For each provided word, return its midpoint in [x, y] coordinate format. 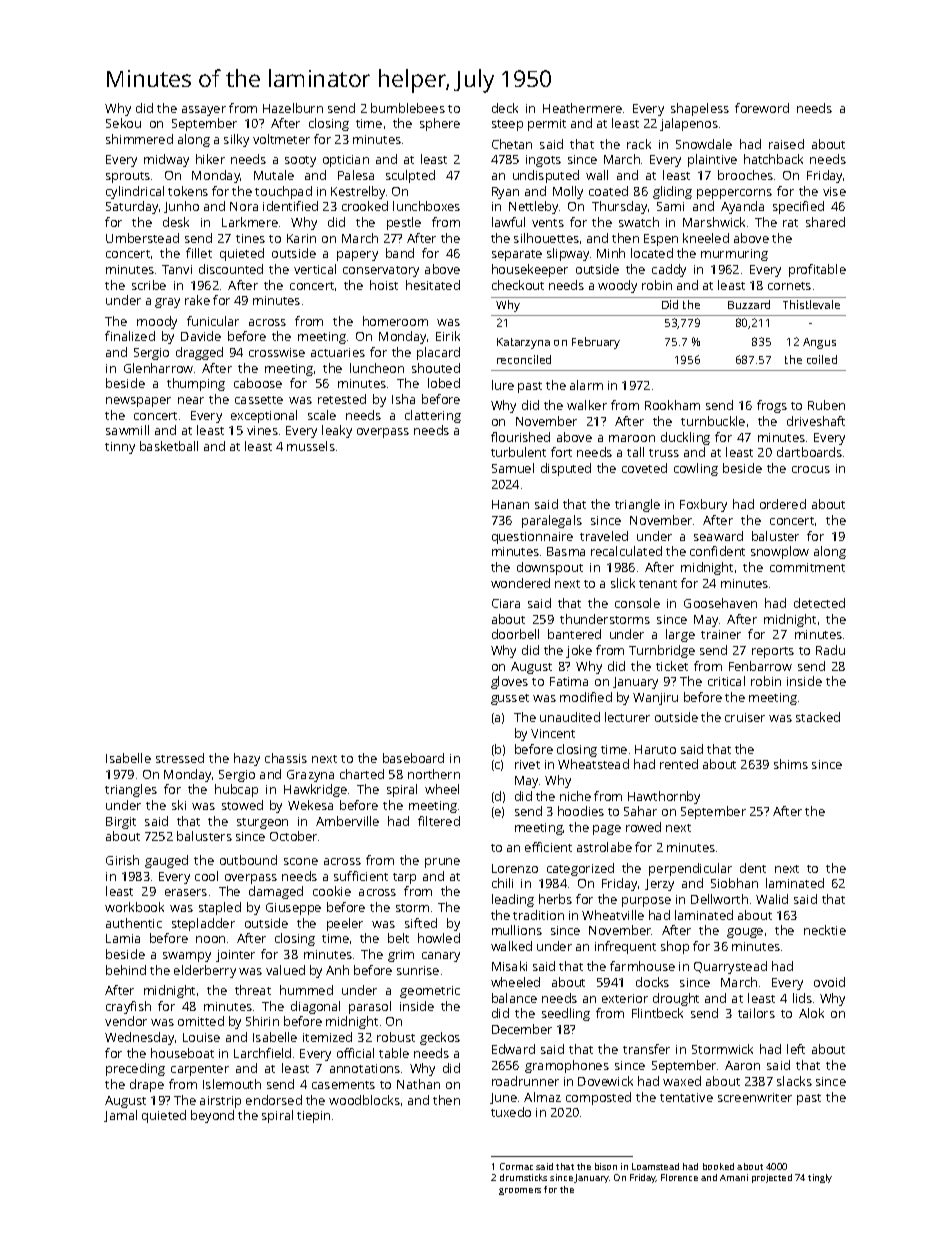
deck [505, 108]
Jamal [120, 1116]
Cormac [516, 1166]
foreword [762, 108]
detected [819, 603]
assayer [204, 111]
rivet [527, 764]
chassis [286, 758]
